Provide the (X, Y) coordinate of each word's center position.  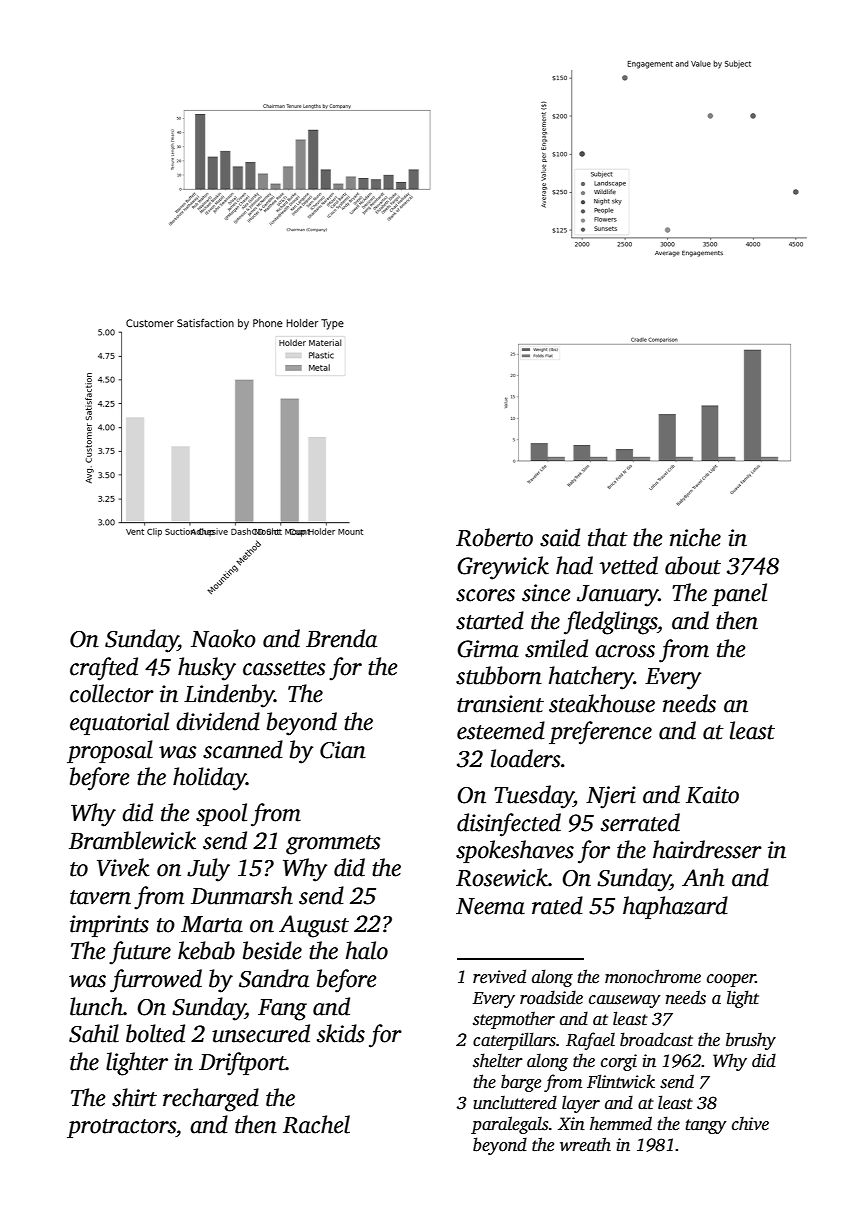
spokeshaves (515, 851)
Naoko (223, 638)
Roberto (494, 537)
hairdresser (707, 849)
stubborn (499, 675)
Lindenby (229, 696)
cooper (731, 980)
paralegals (509, 1125)
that (608, 537)
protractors (121, 1128)
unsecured (261, 1033)
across (625, 651)
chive (750, 1123)
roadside (551, 997)
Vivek (123, 867)
